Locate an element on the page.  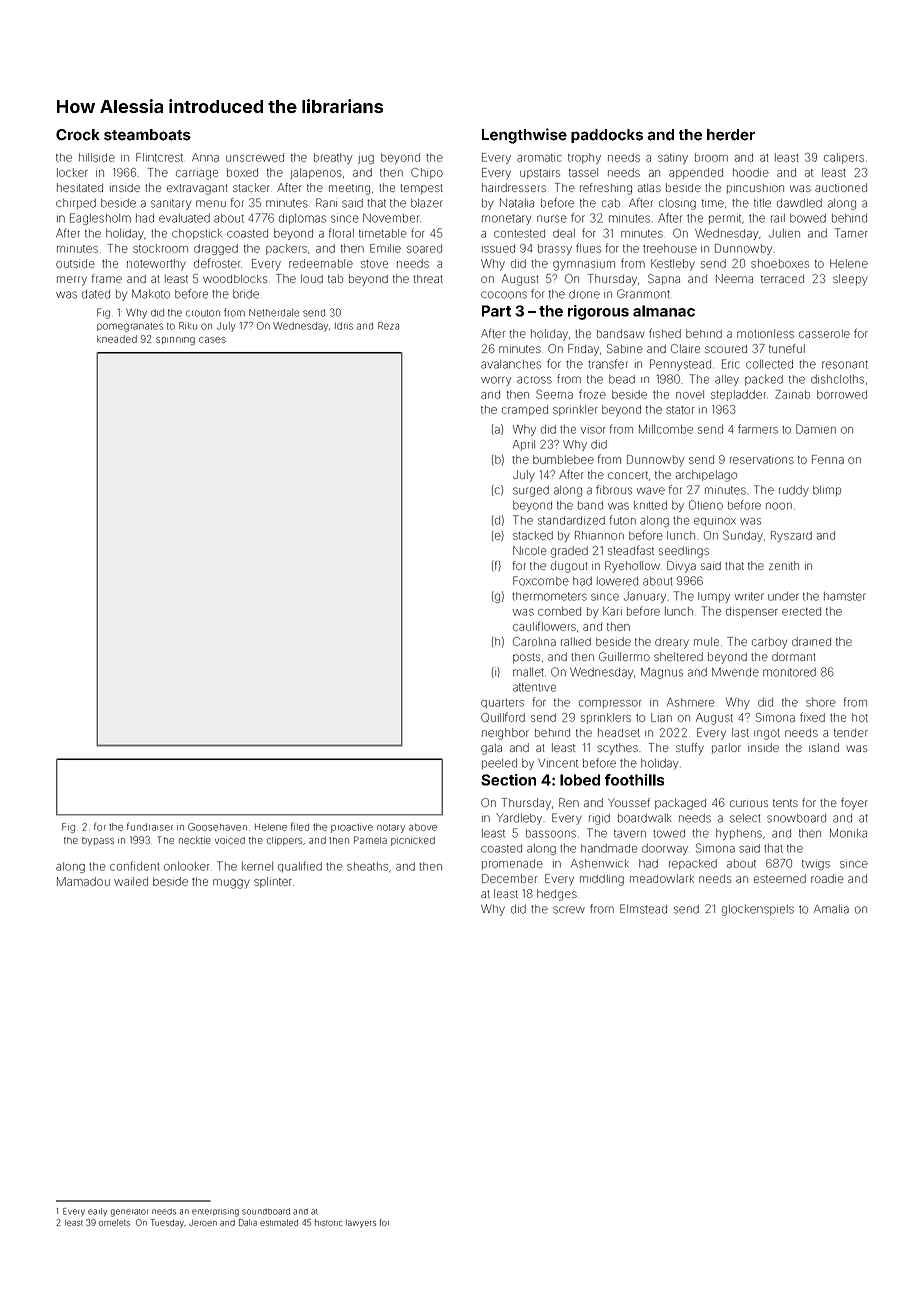
calipers is located at coordinates (844, 158).
